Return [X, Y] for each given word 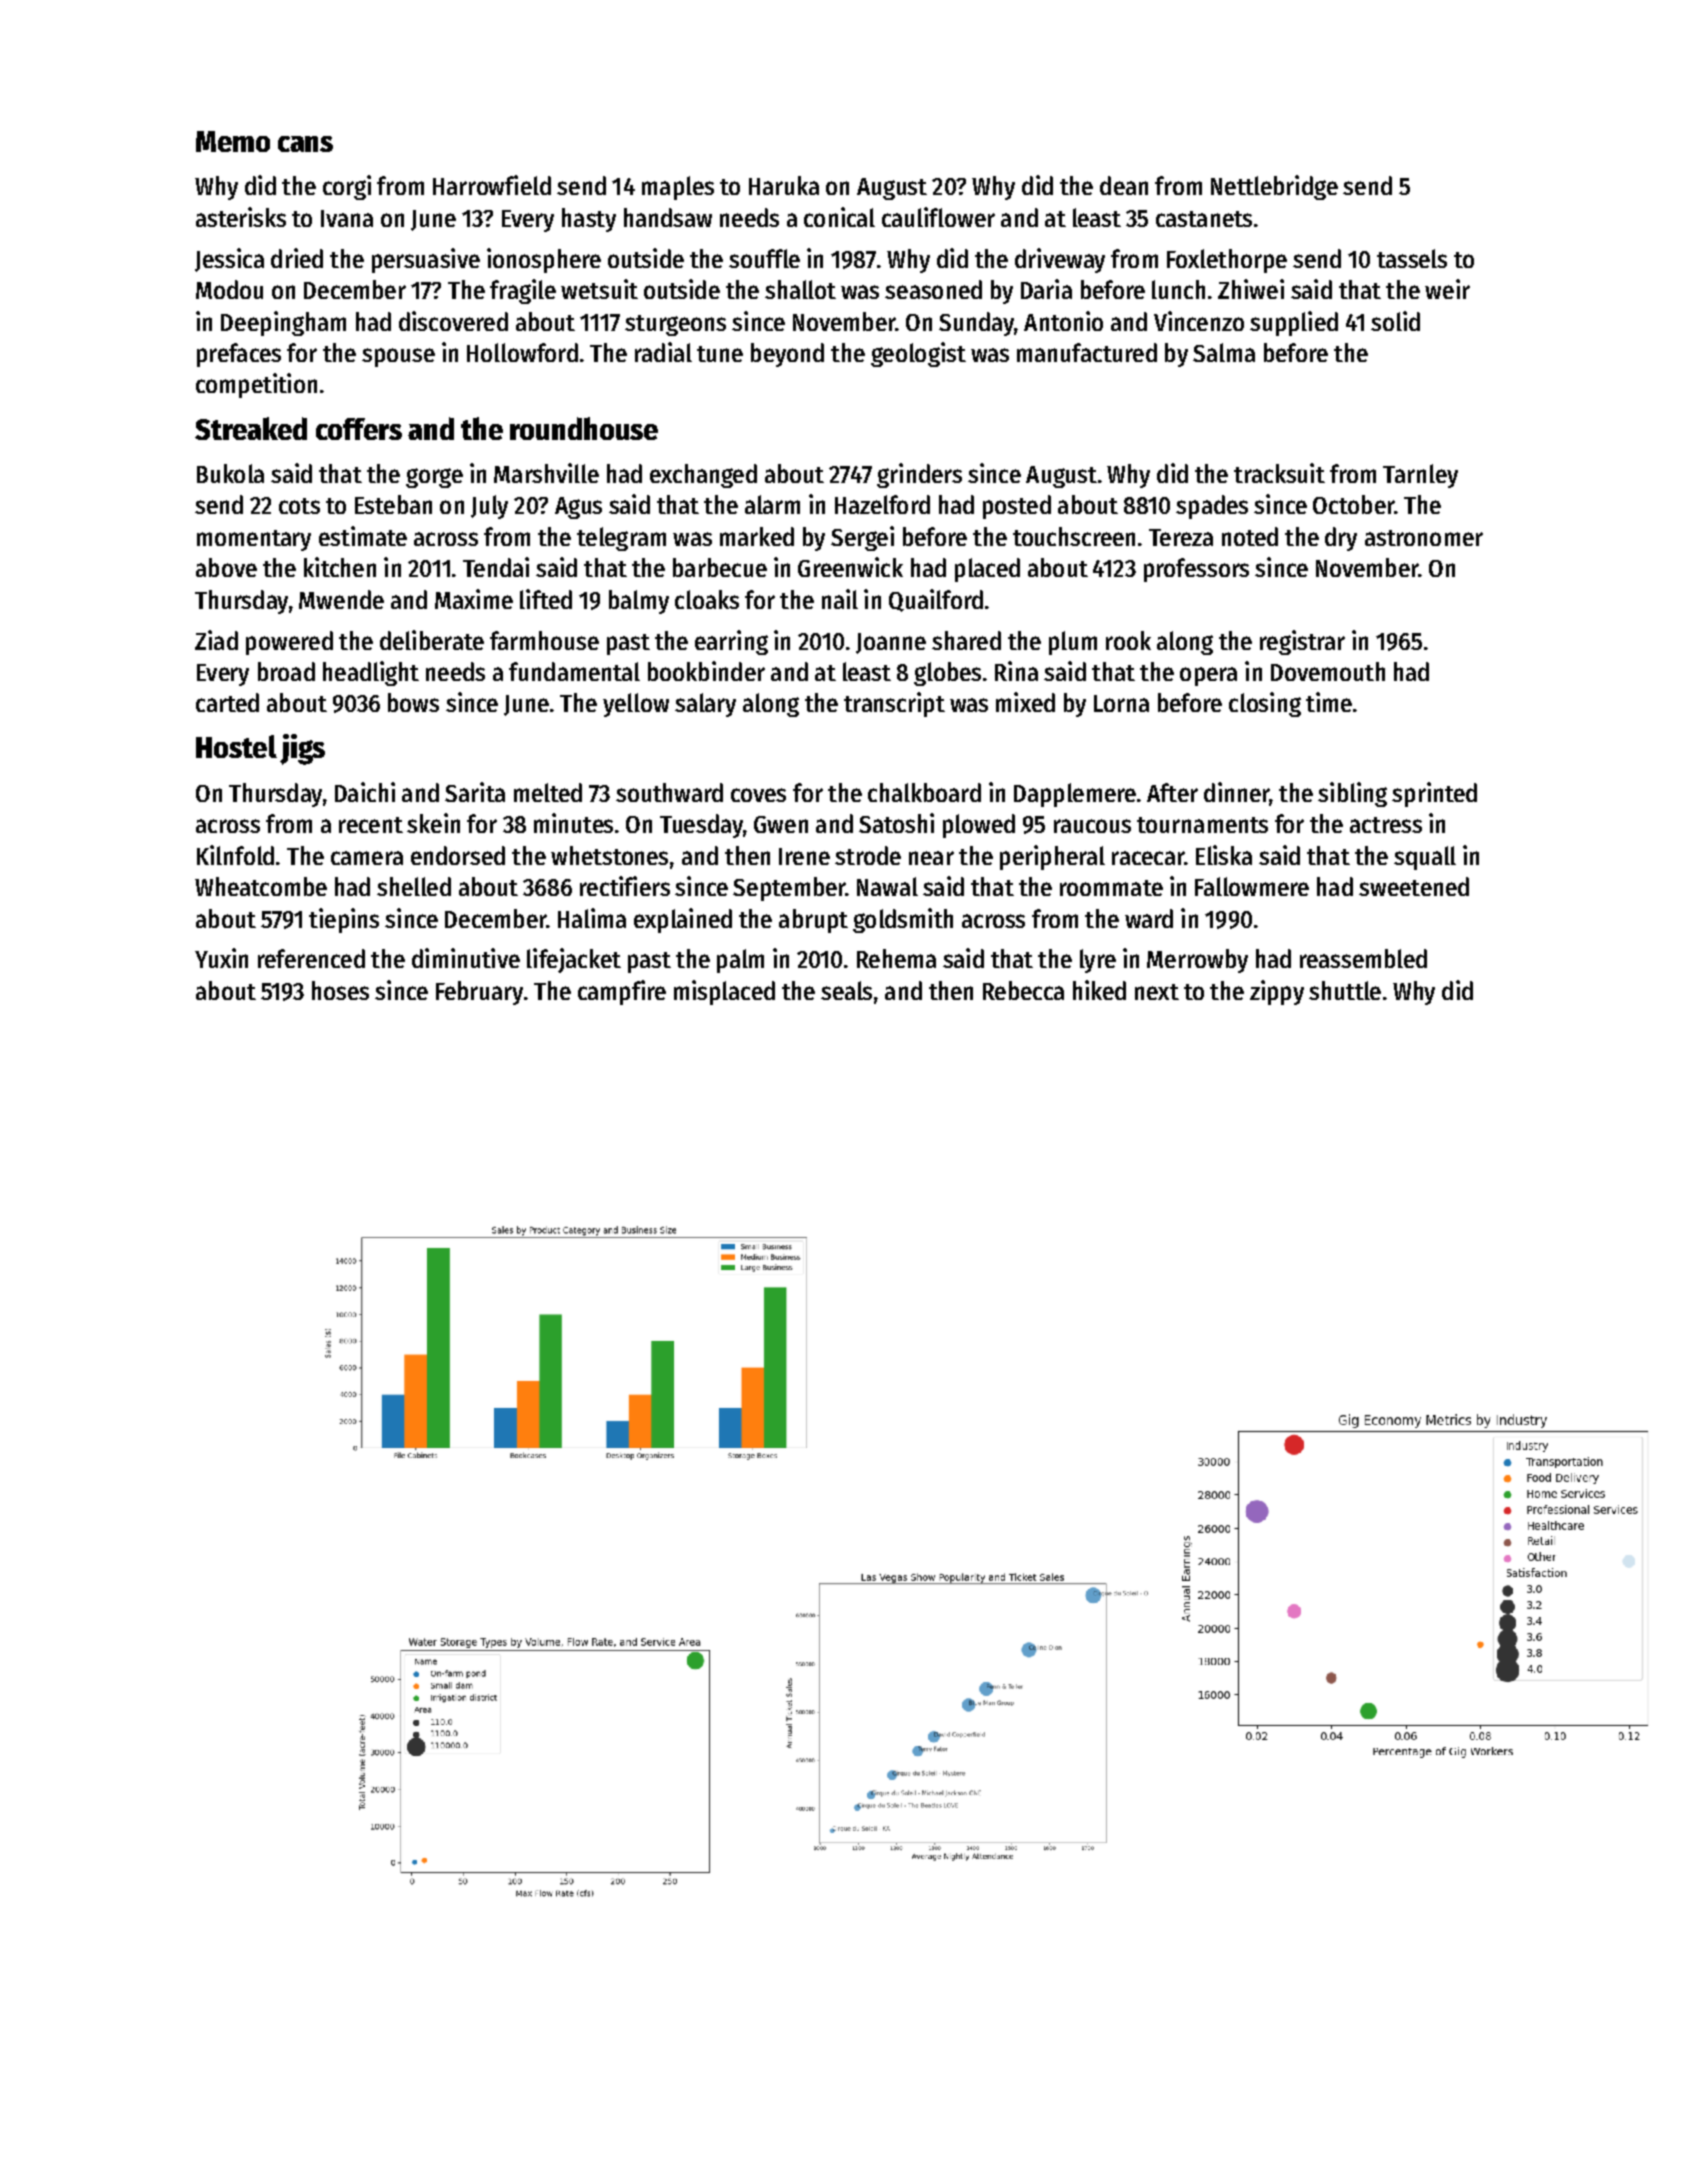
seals [846, 990]
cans [305, 144]
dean [1124, 185]
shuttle [1345, 990]
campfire [622, 992]
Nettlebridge [1274, 187]
